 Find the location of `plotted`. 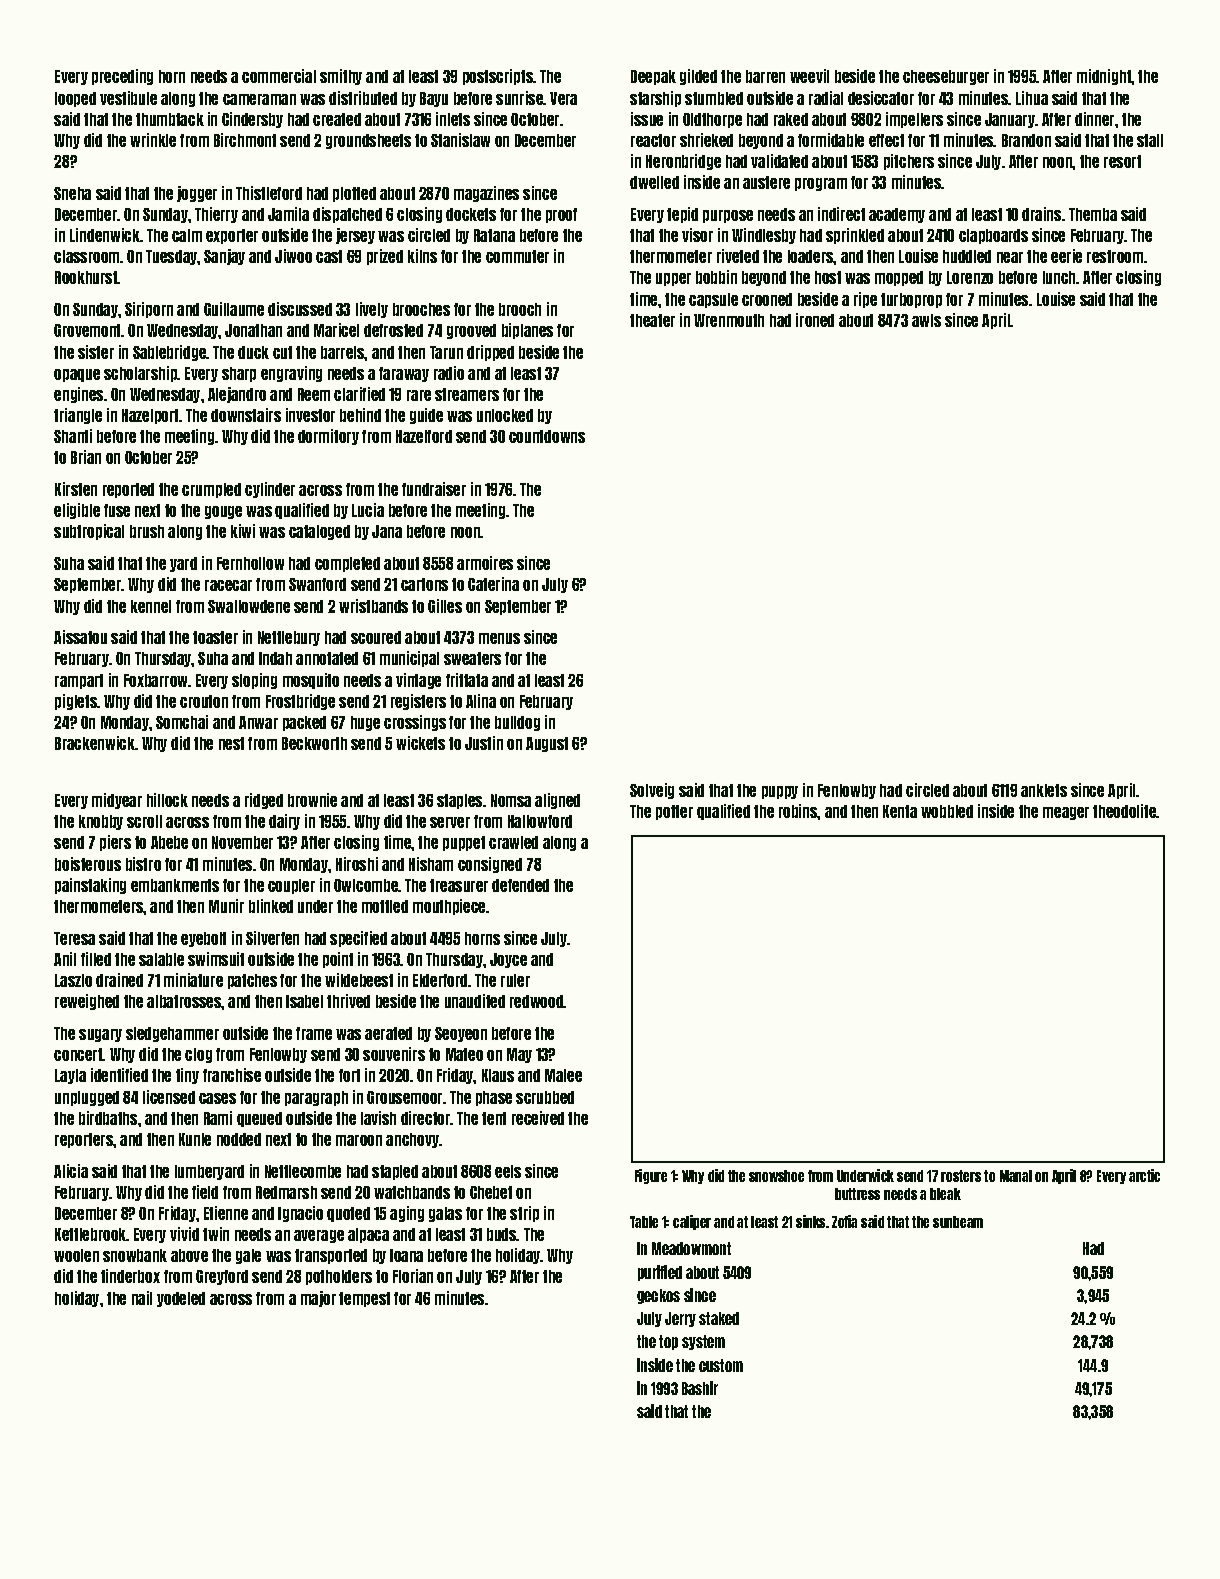

plotted is located at coordinates (354, 194).
